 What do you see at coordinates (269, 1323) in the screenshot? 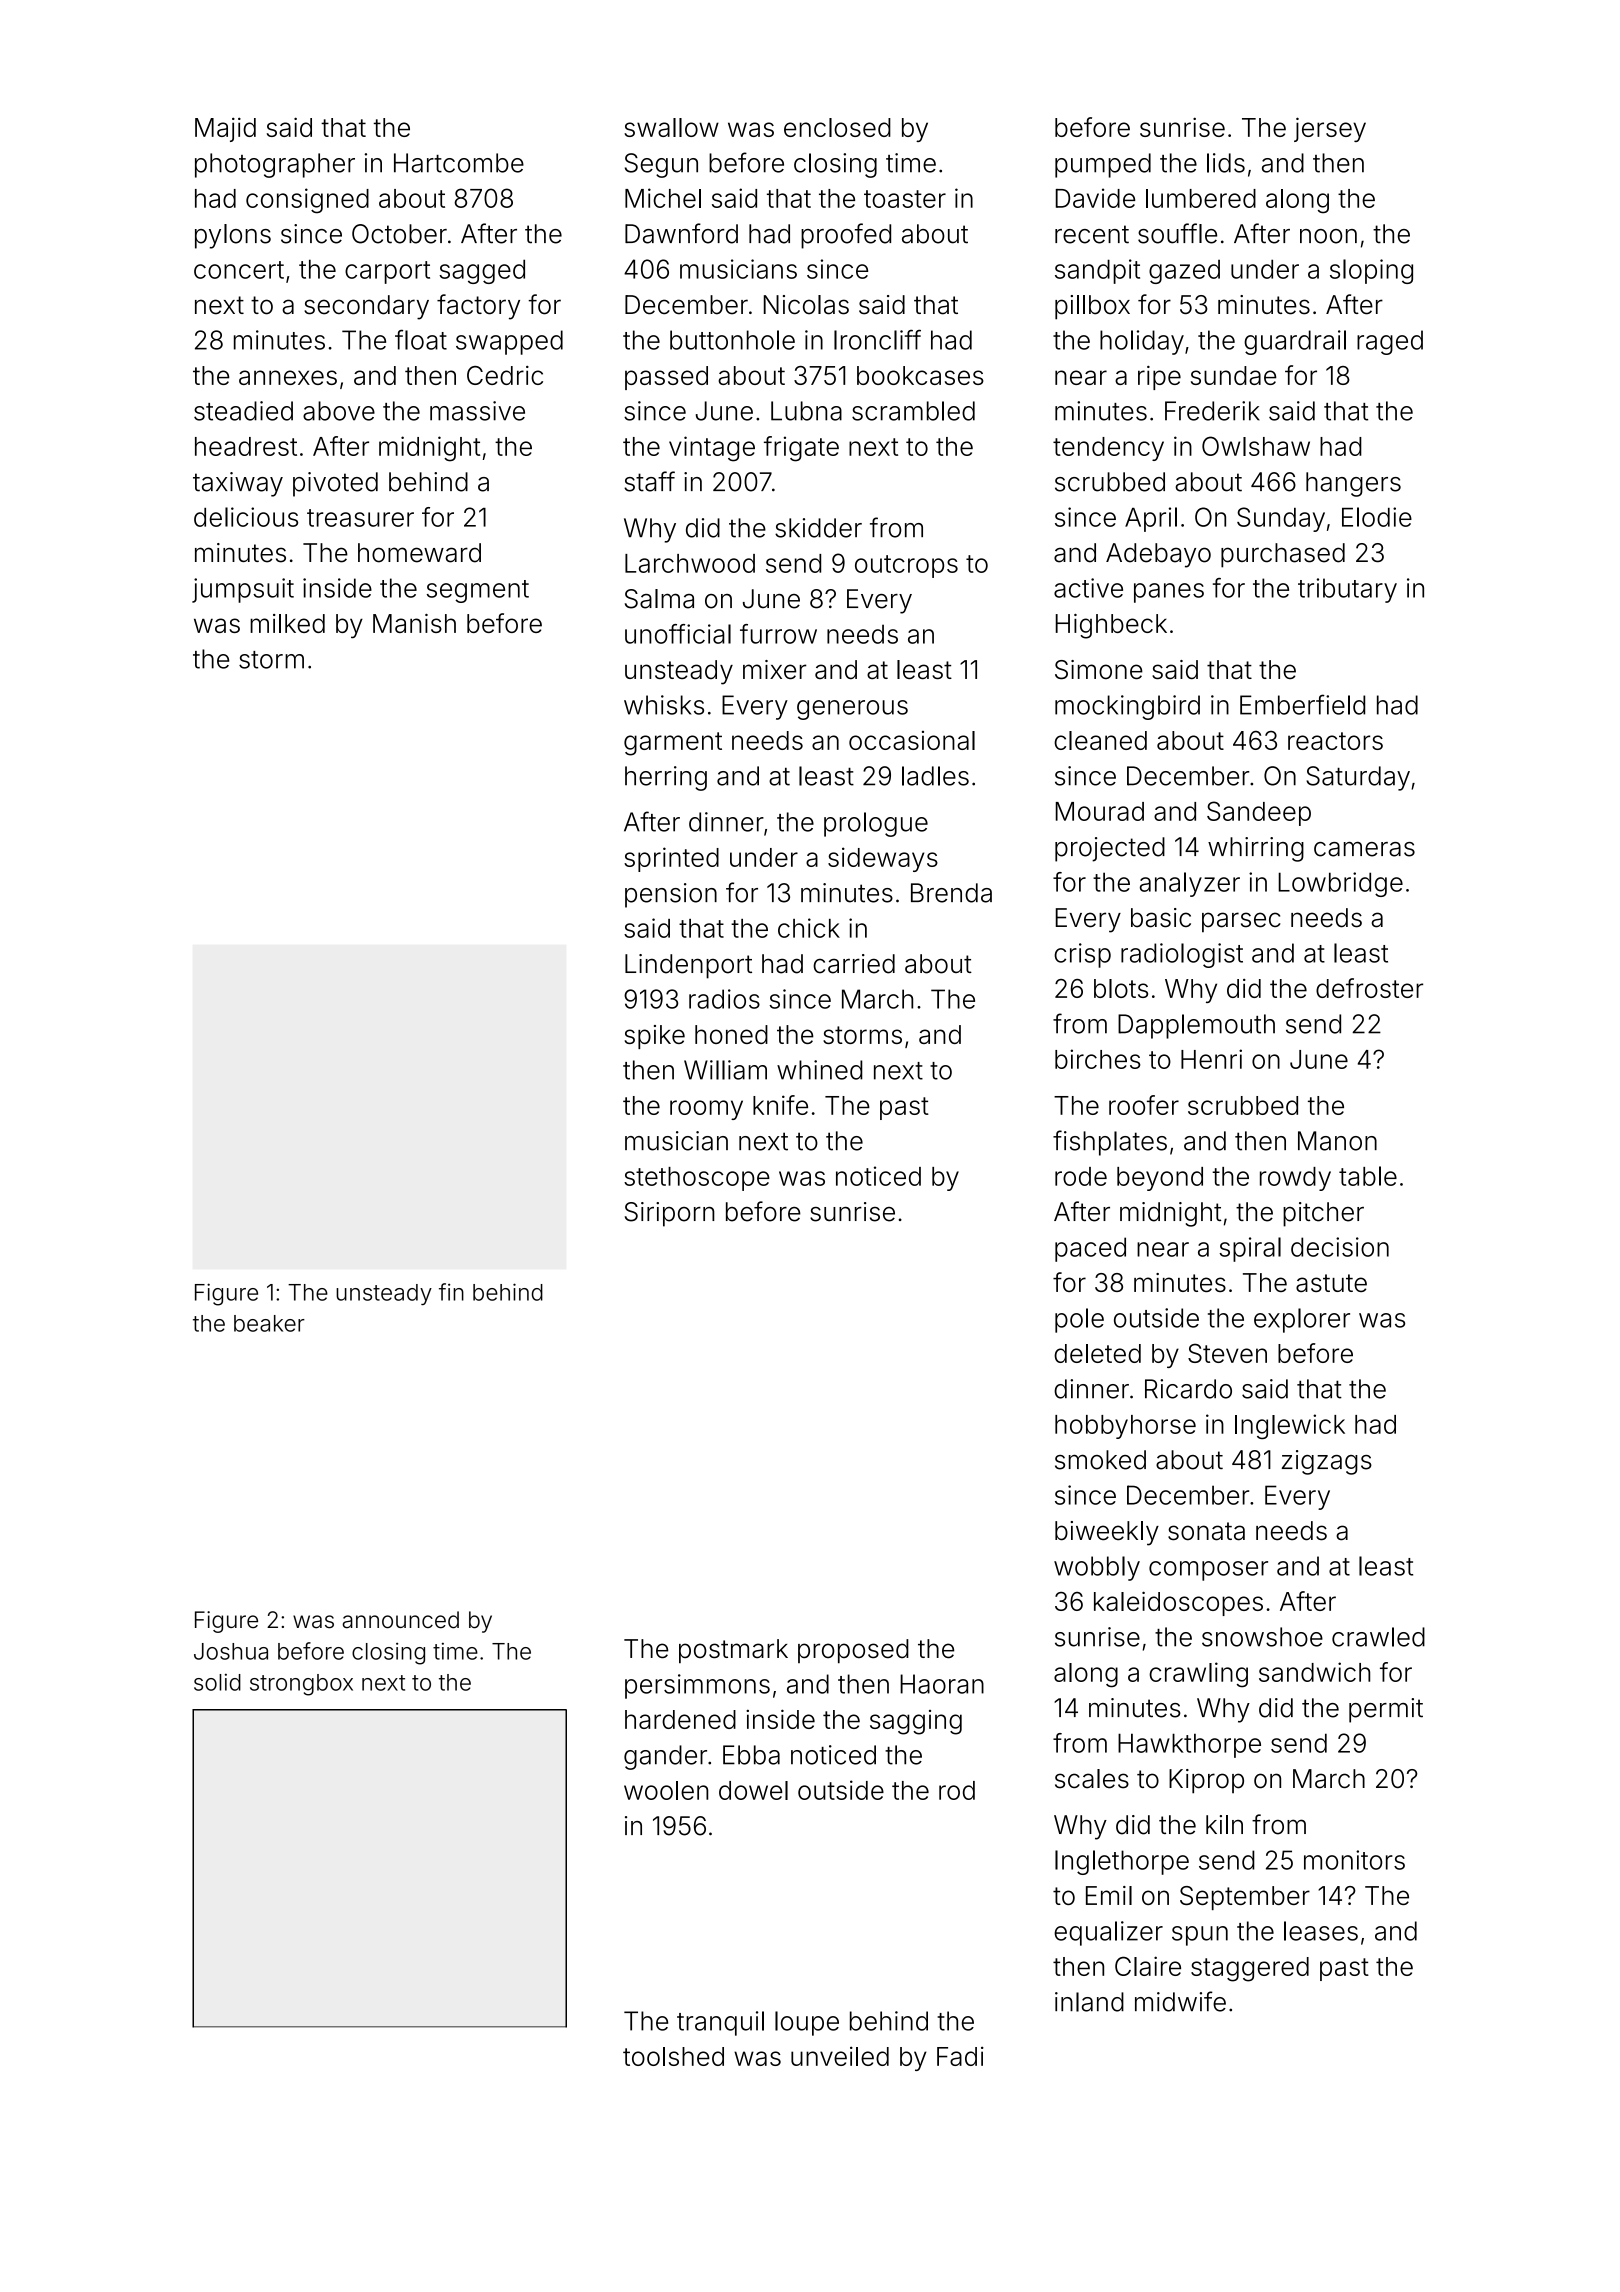
I see `beaker` at bounding box center [269, 1323].
